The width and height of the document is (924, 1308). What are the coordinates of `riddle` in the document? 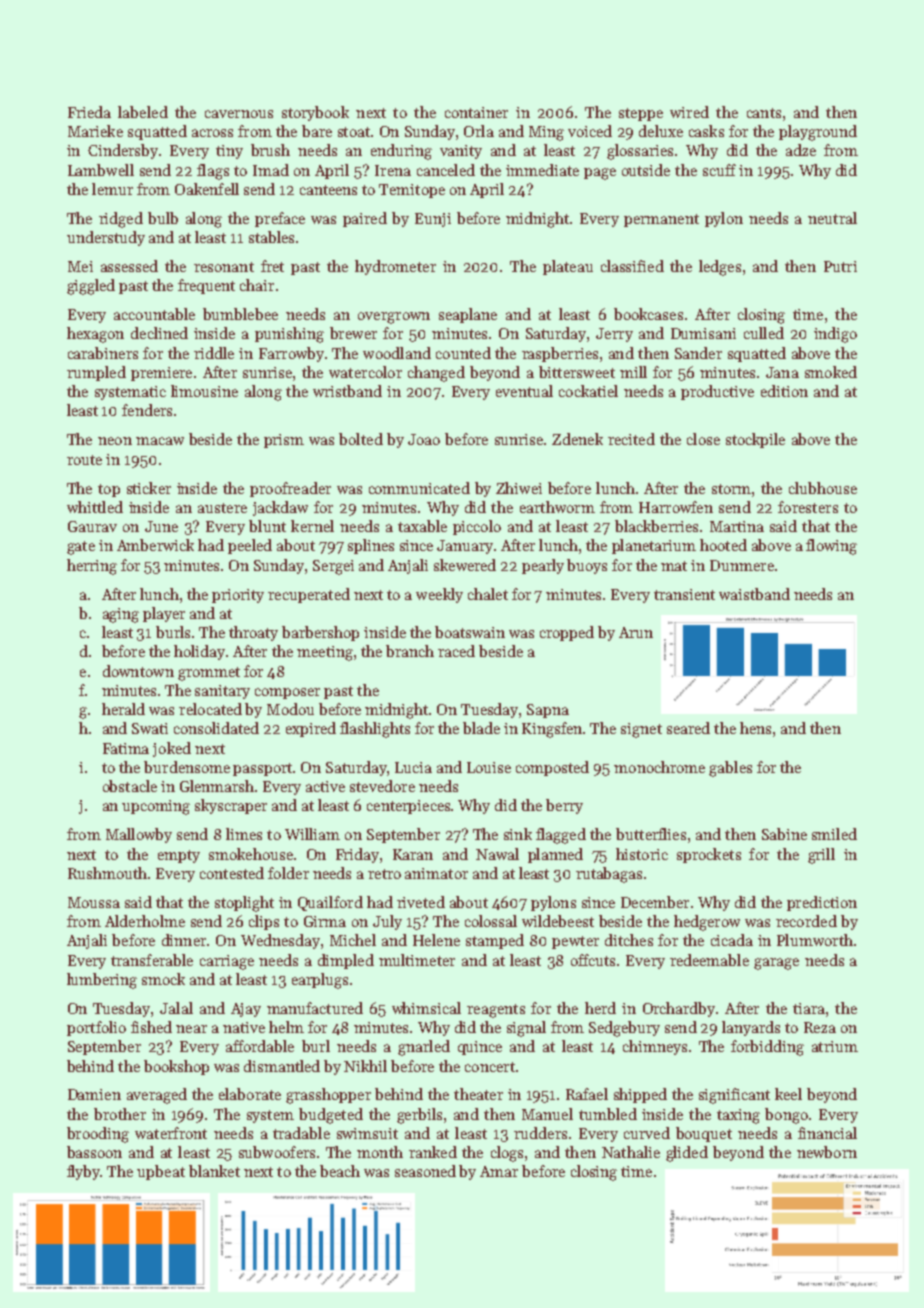 It's located at (214, 353).
